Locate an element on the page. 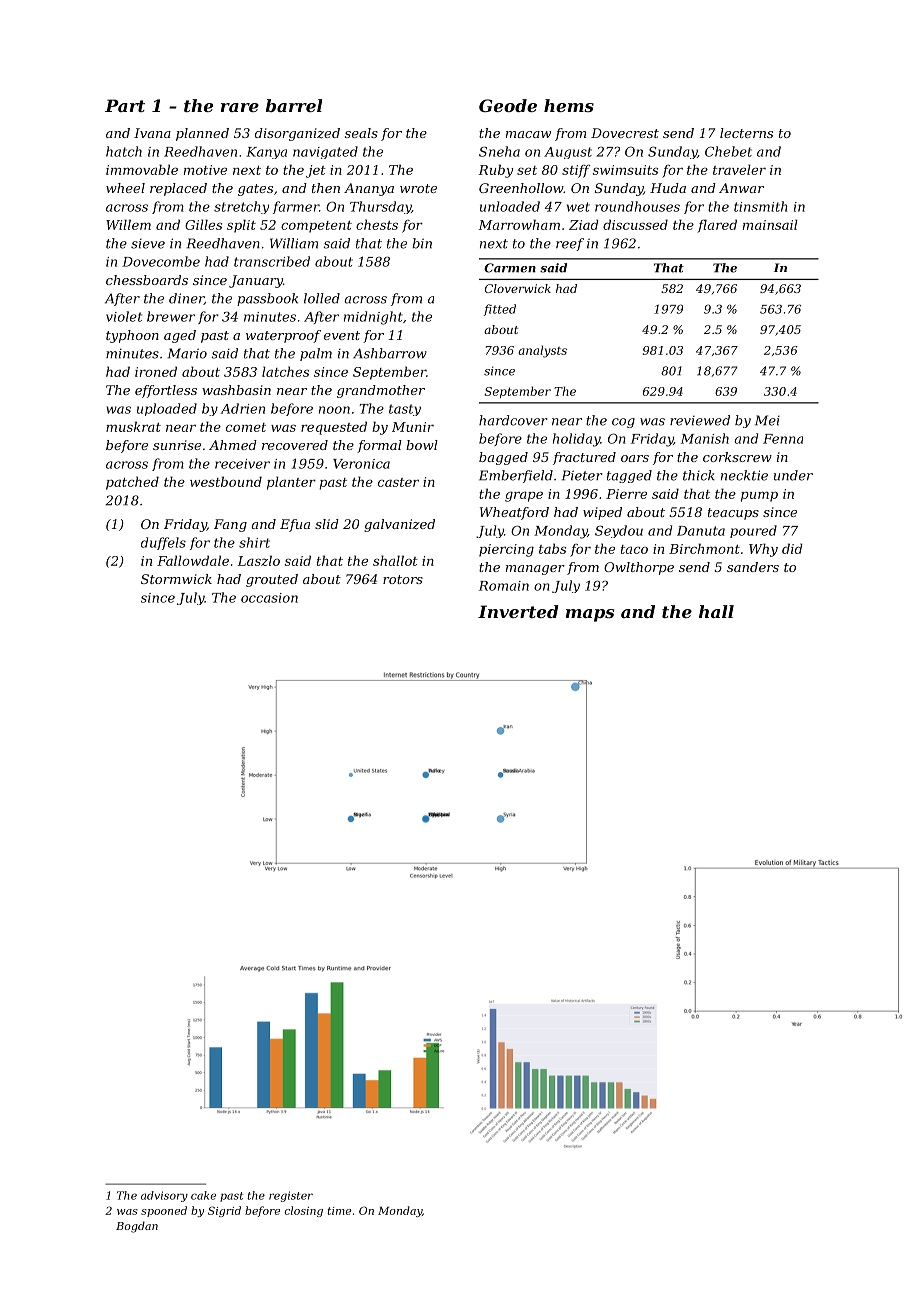  maps is located at coordinates (590, 615).
